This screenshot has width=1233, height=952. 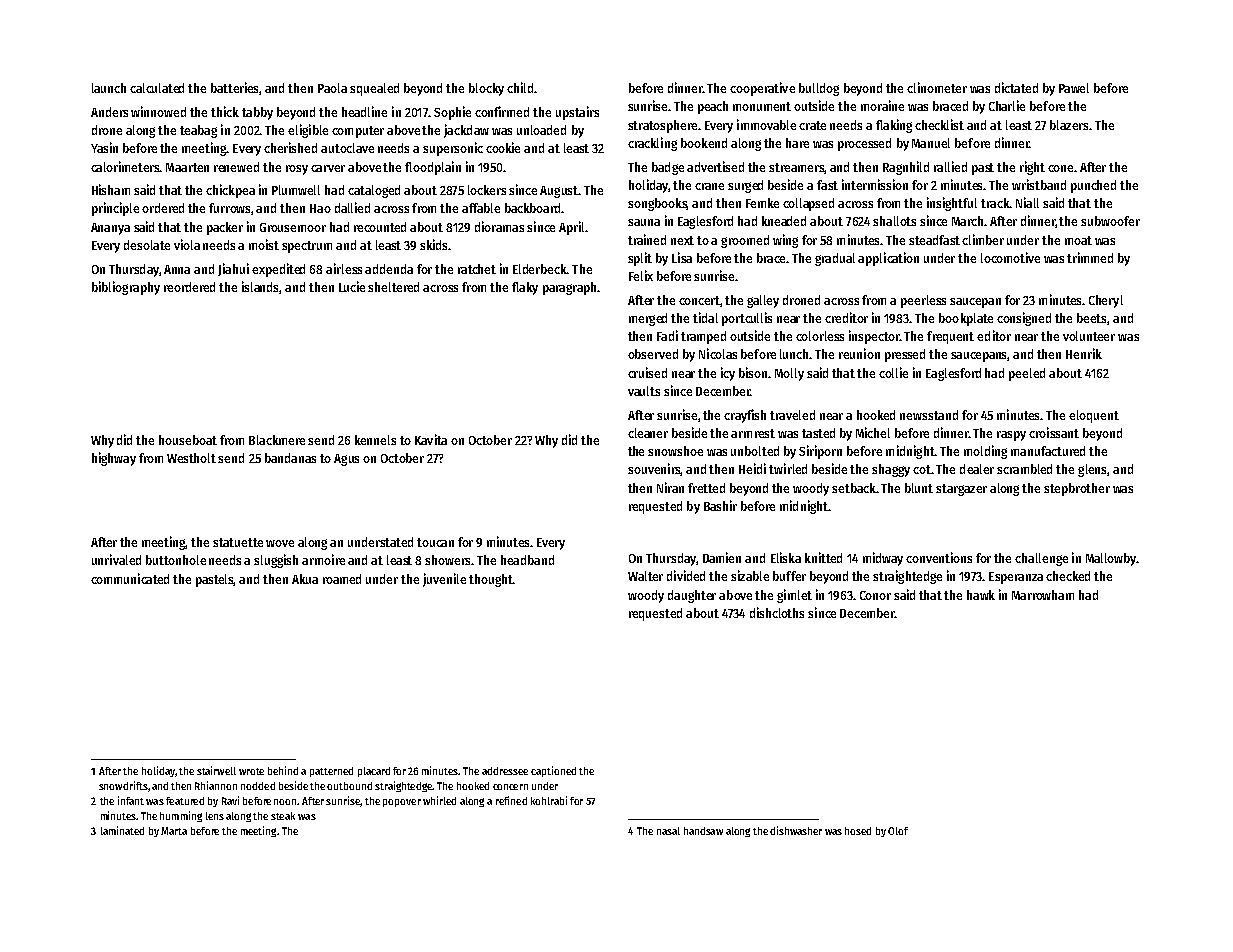 I want to click on autoclave, so click(x=347, y=148).
